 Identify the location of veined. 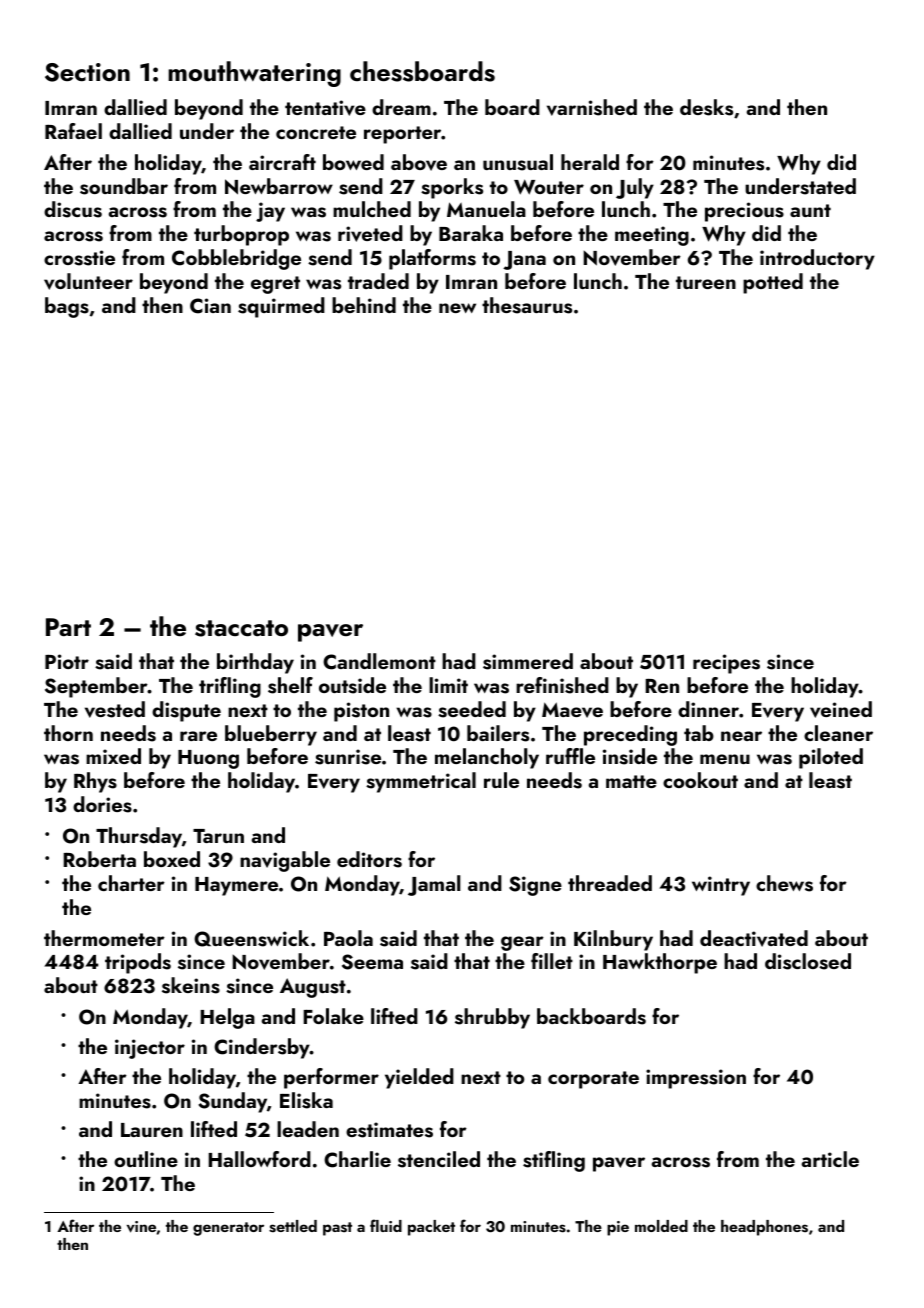
(841, 709).
